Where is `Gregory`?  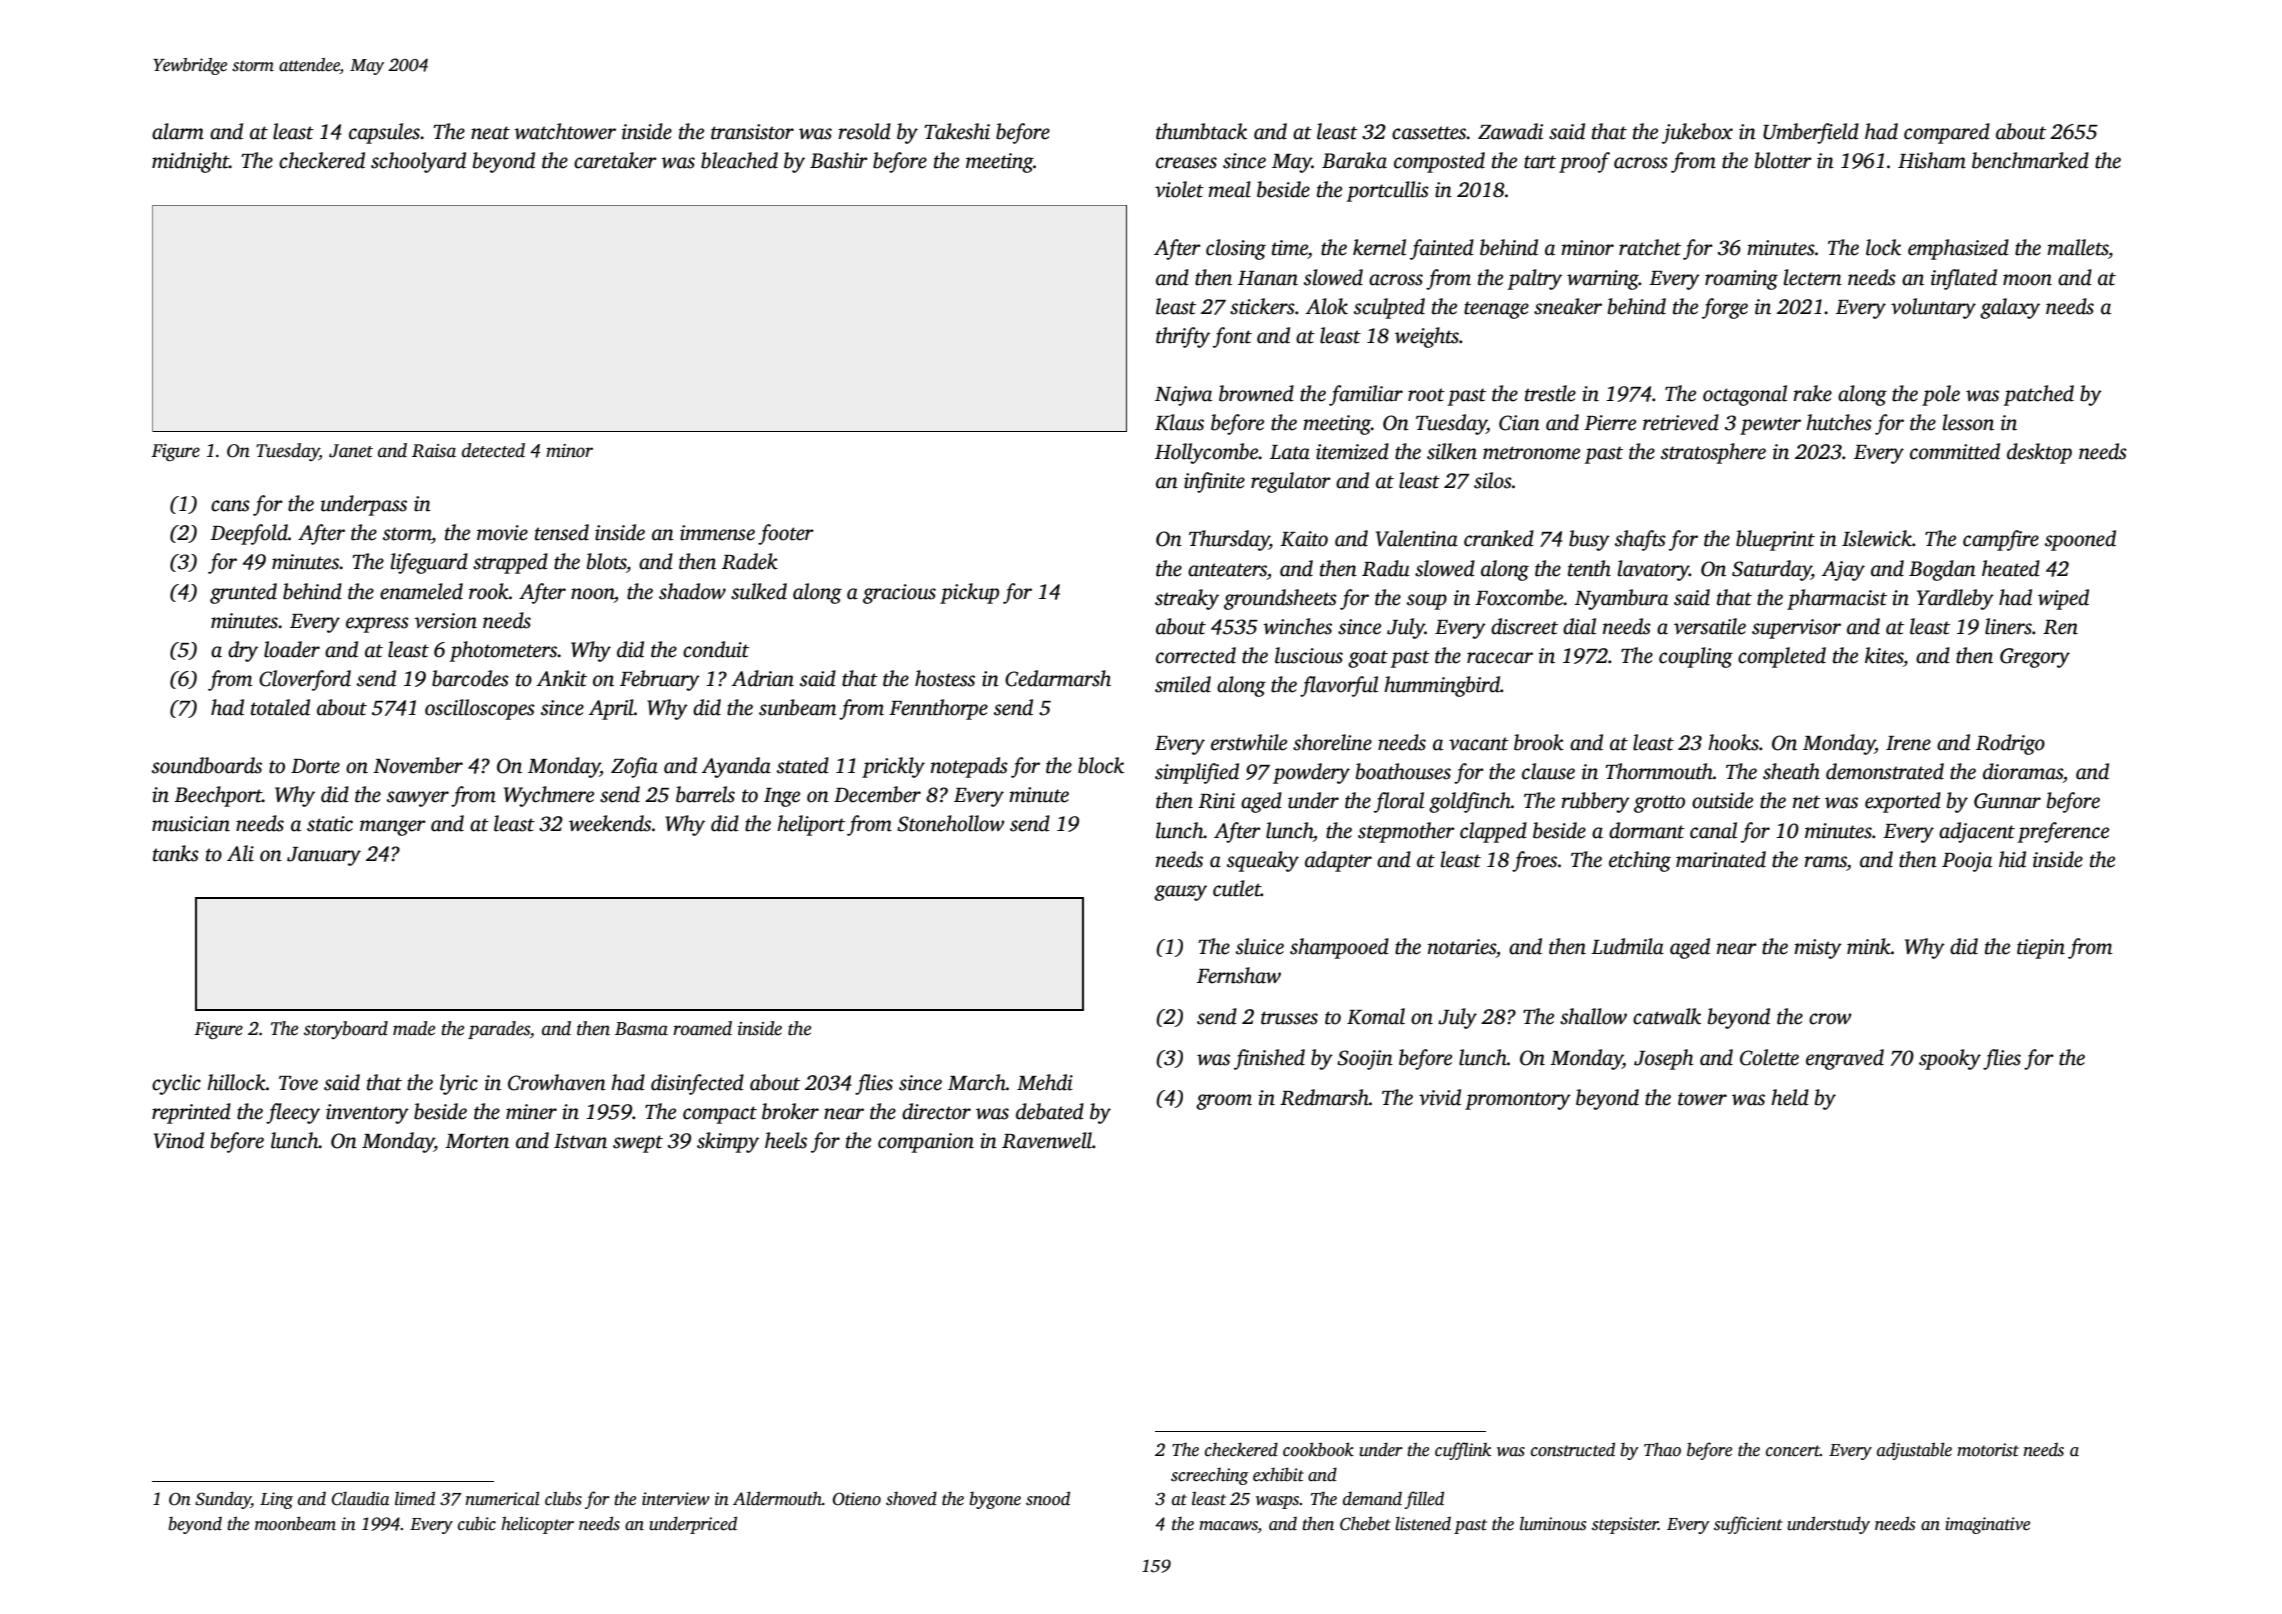 Gregory is located at coordinates (2035, 658).
